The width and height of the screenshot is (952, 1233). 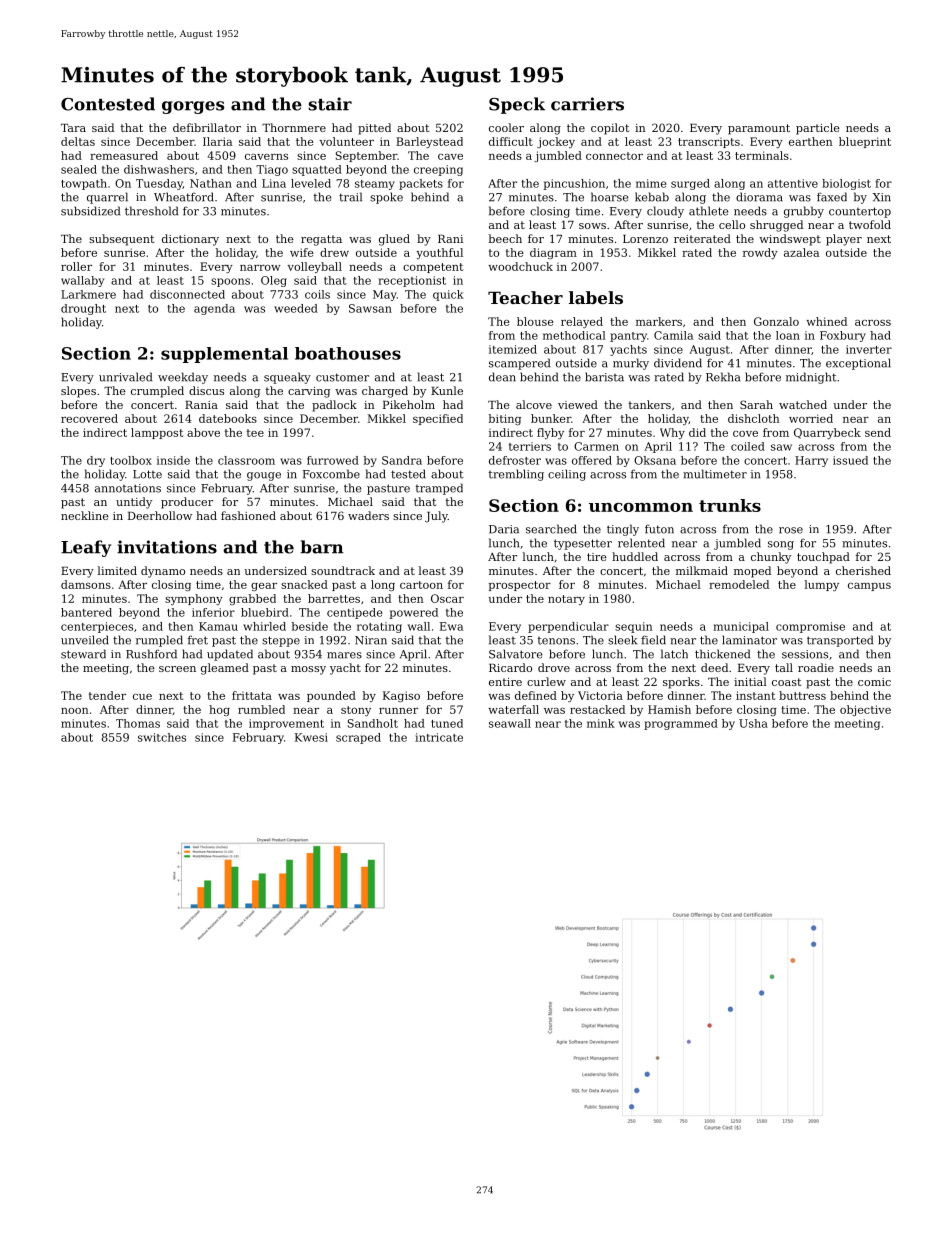 What do you see at coordinates (138, 723) in the screenshot?
I see `Thomas` at bounding box center [138, 723].
